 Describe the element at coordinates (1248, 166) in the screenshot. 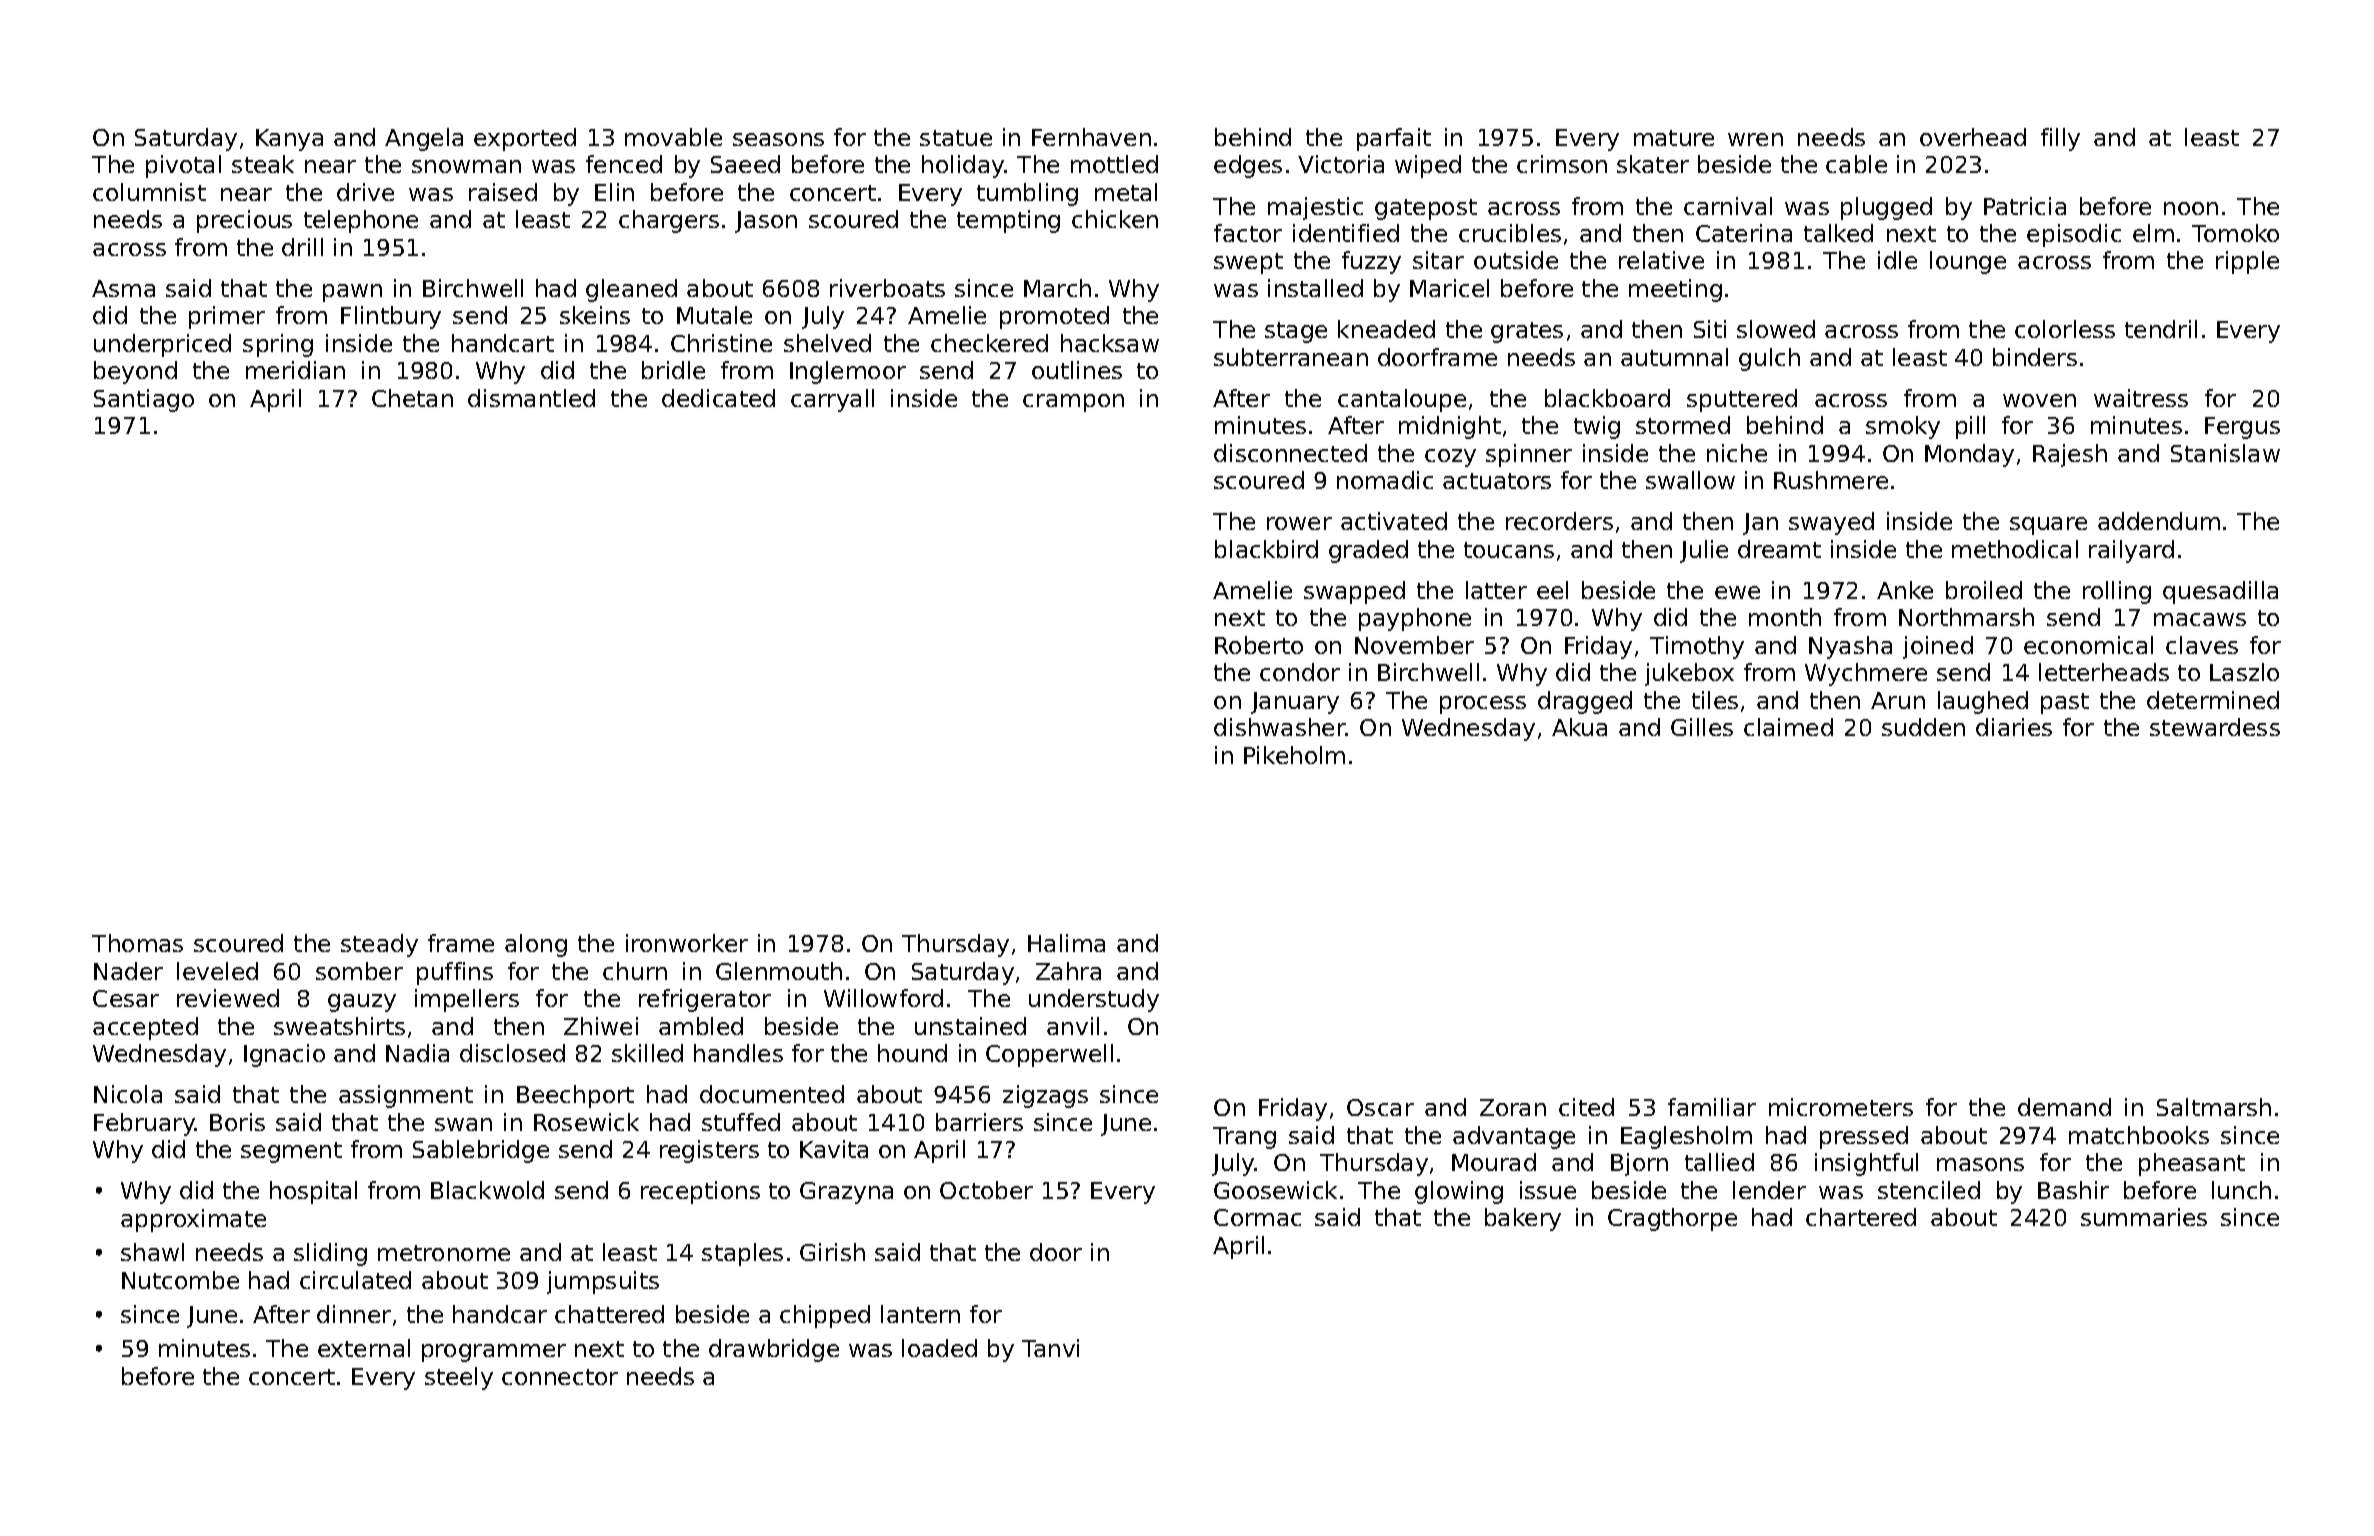

I see `edges` at that location.
